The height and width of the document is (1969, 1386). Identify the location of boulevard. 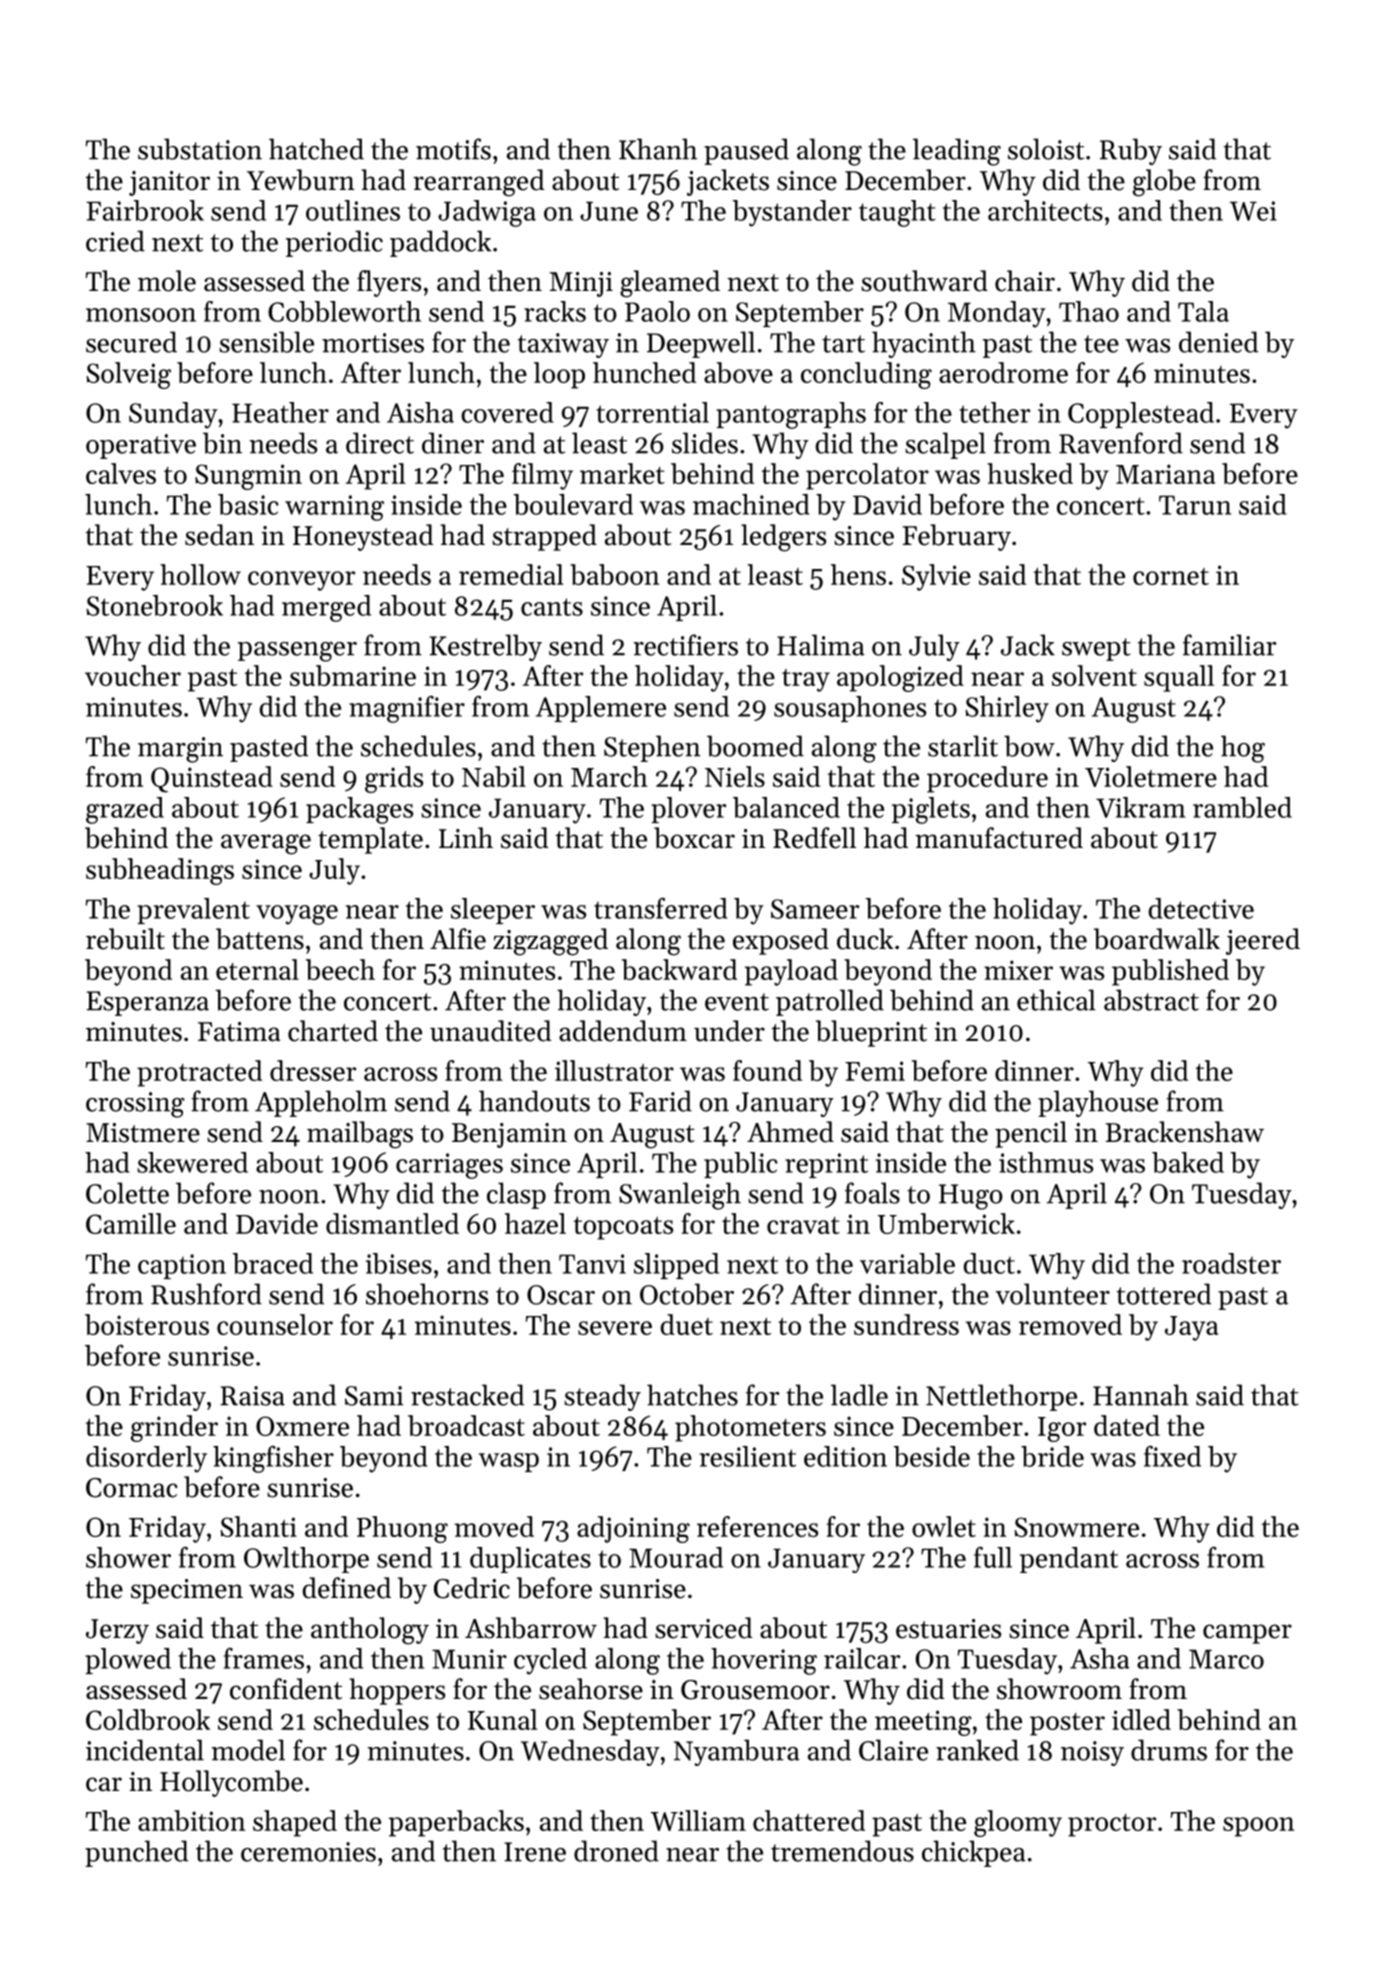
(573, 504).
